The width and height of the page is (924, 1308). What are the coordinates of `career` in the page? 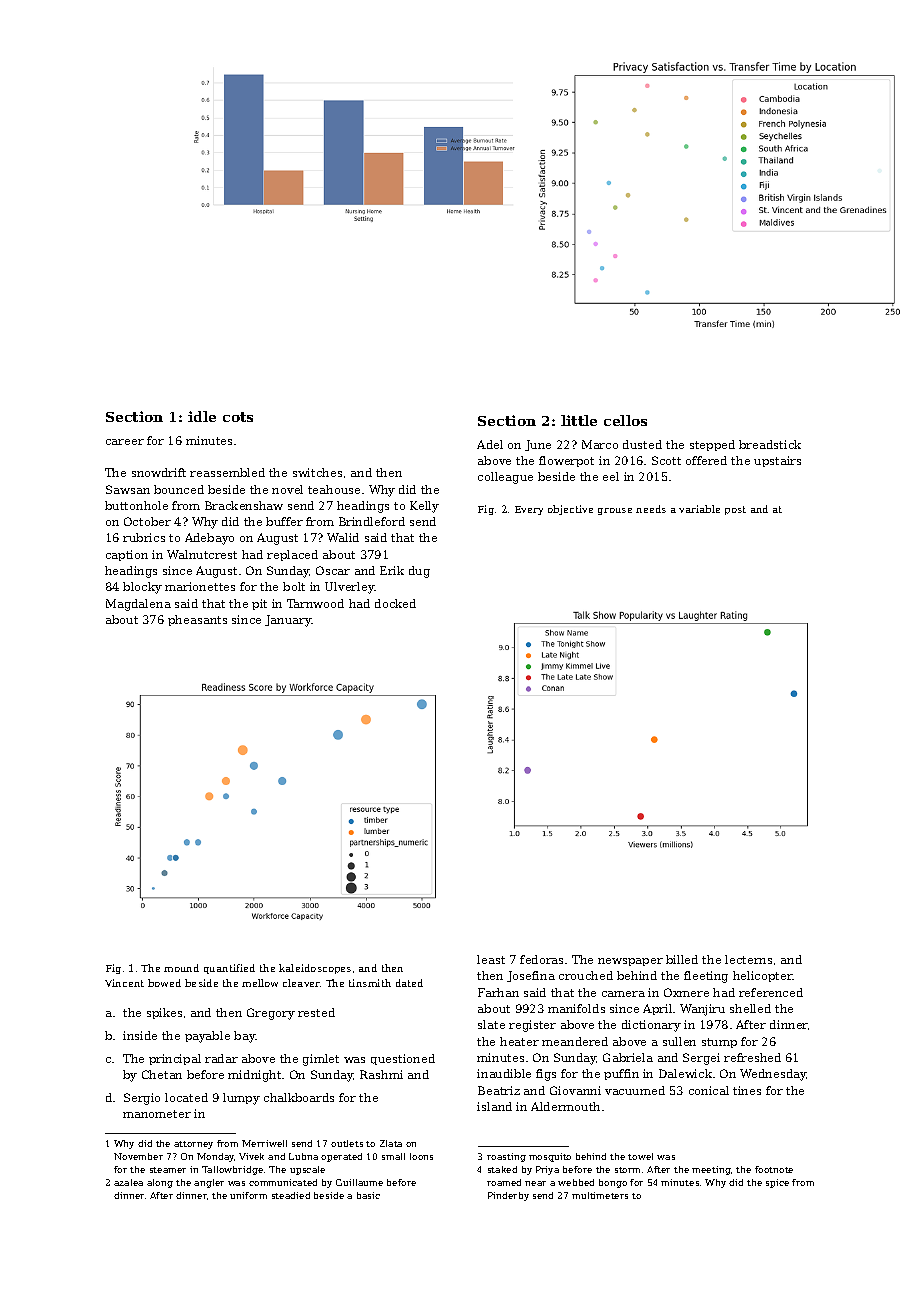 It's located at (125, 442).
